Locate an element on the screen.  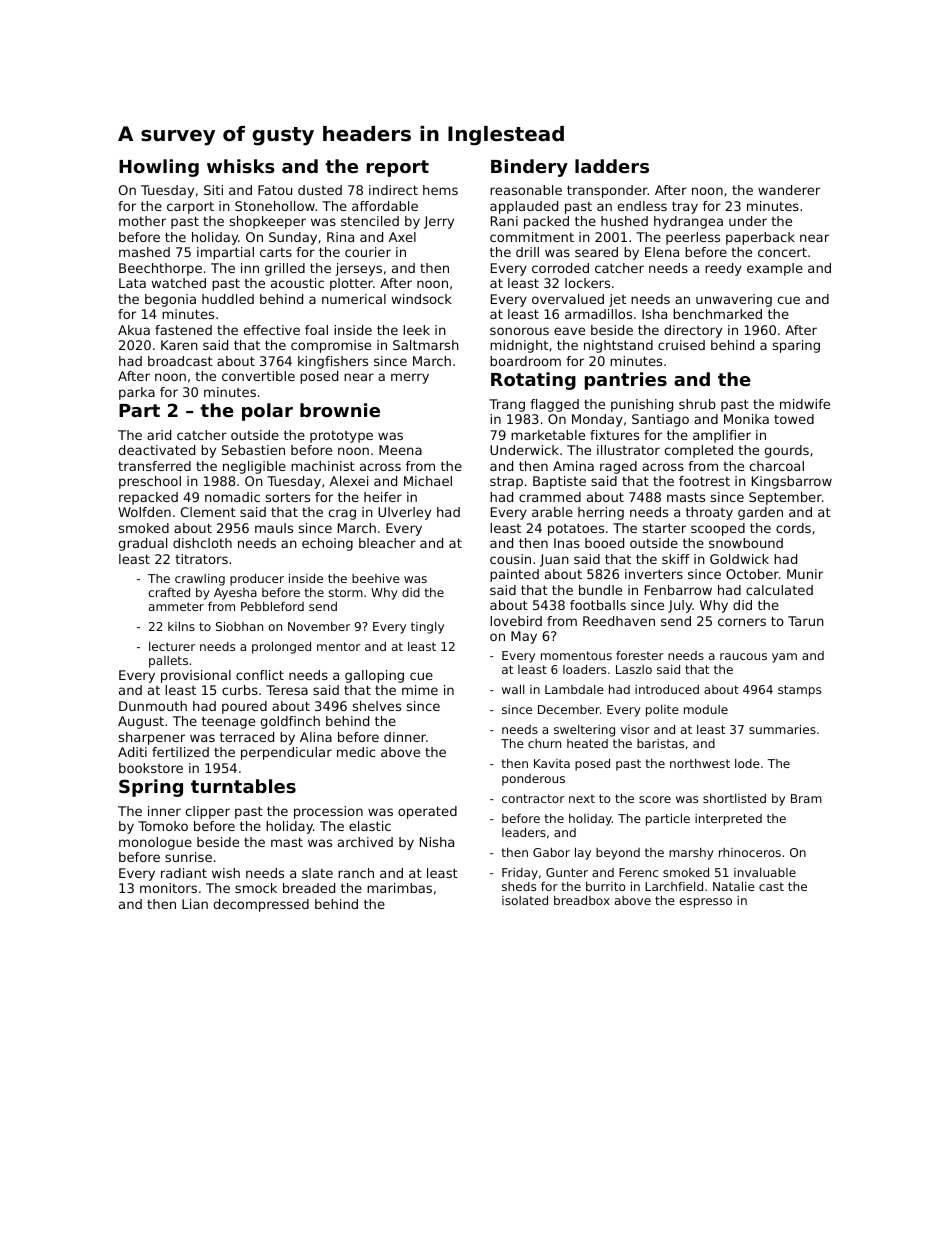
teenage is located at coordinates (228, 722).
